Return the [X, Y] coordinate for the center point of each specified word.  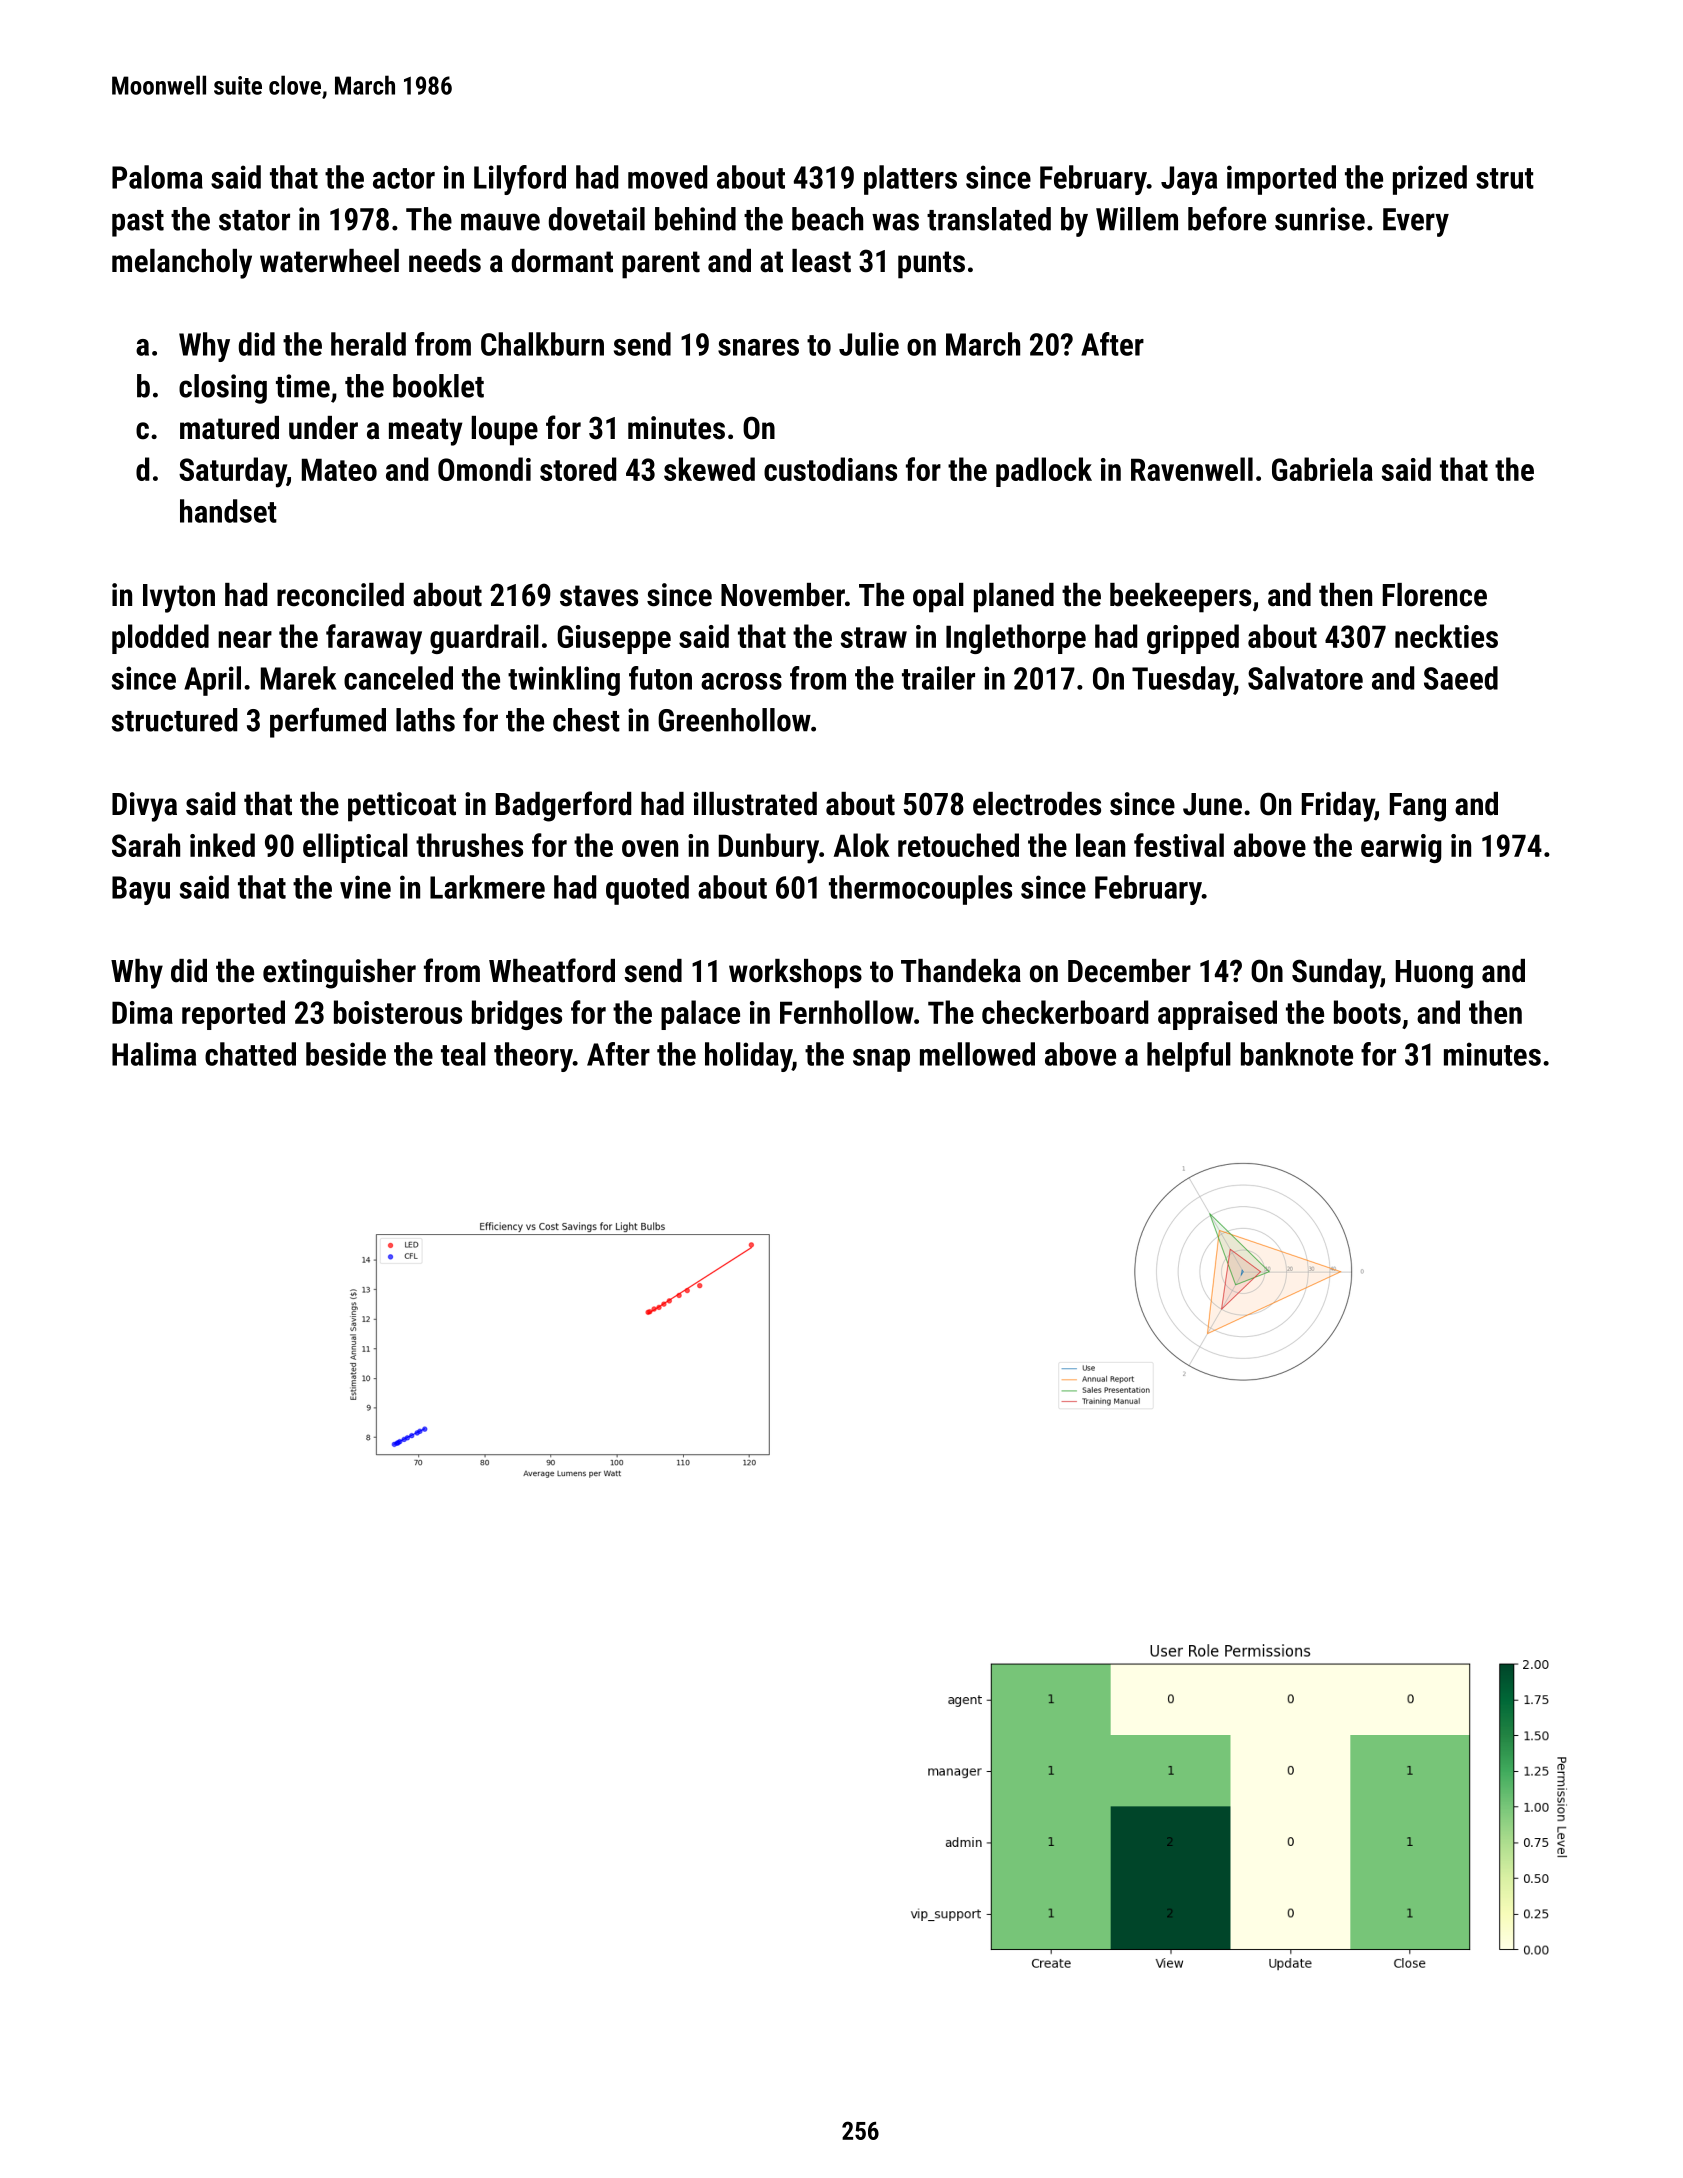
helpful [1189, 1057]
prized [1430, 180]
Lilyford [520, 180]
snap [881, 1060]
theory [533, 1057]
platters [910, 180]
